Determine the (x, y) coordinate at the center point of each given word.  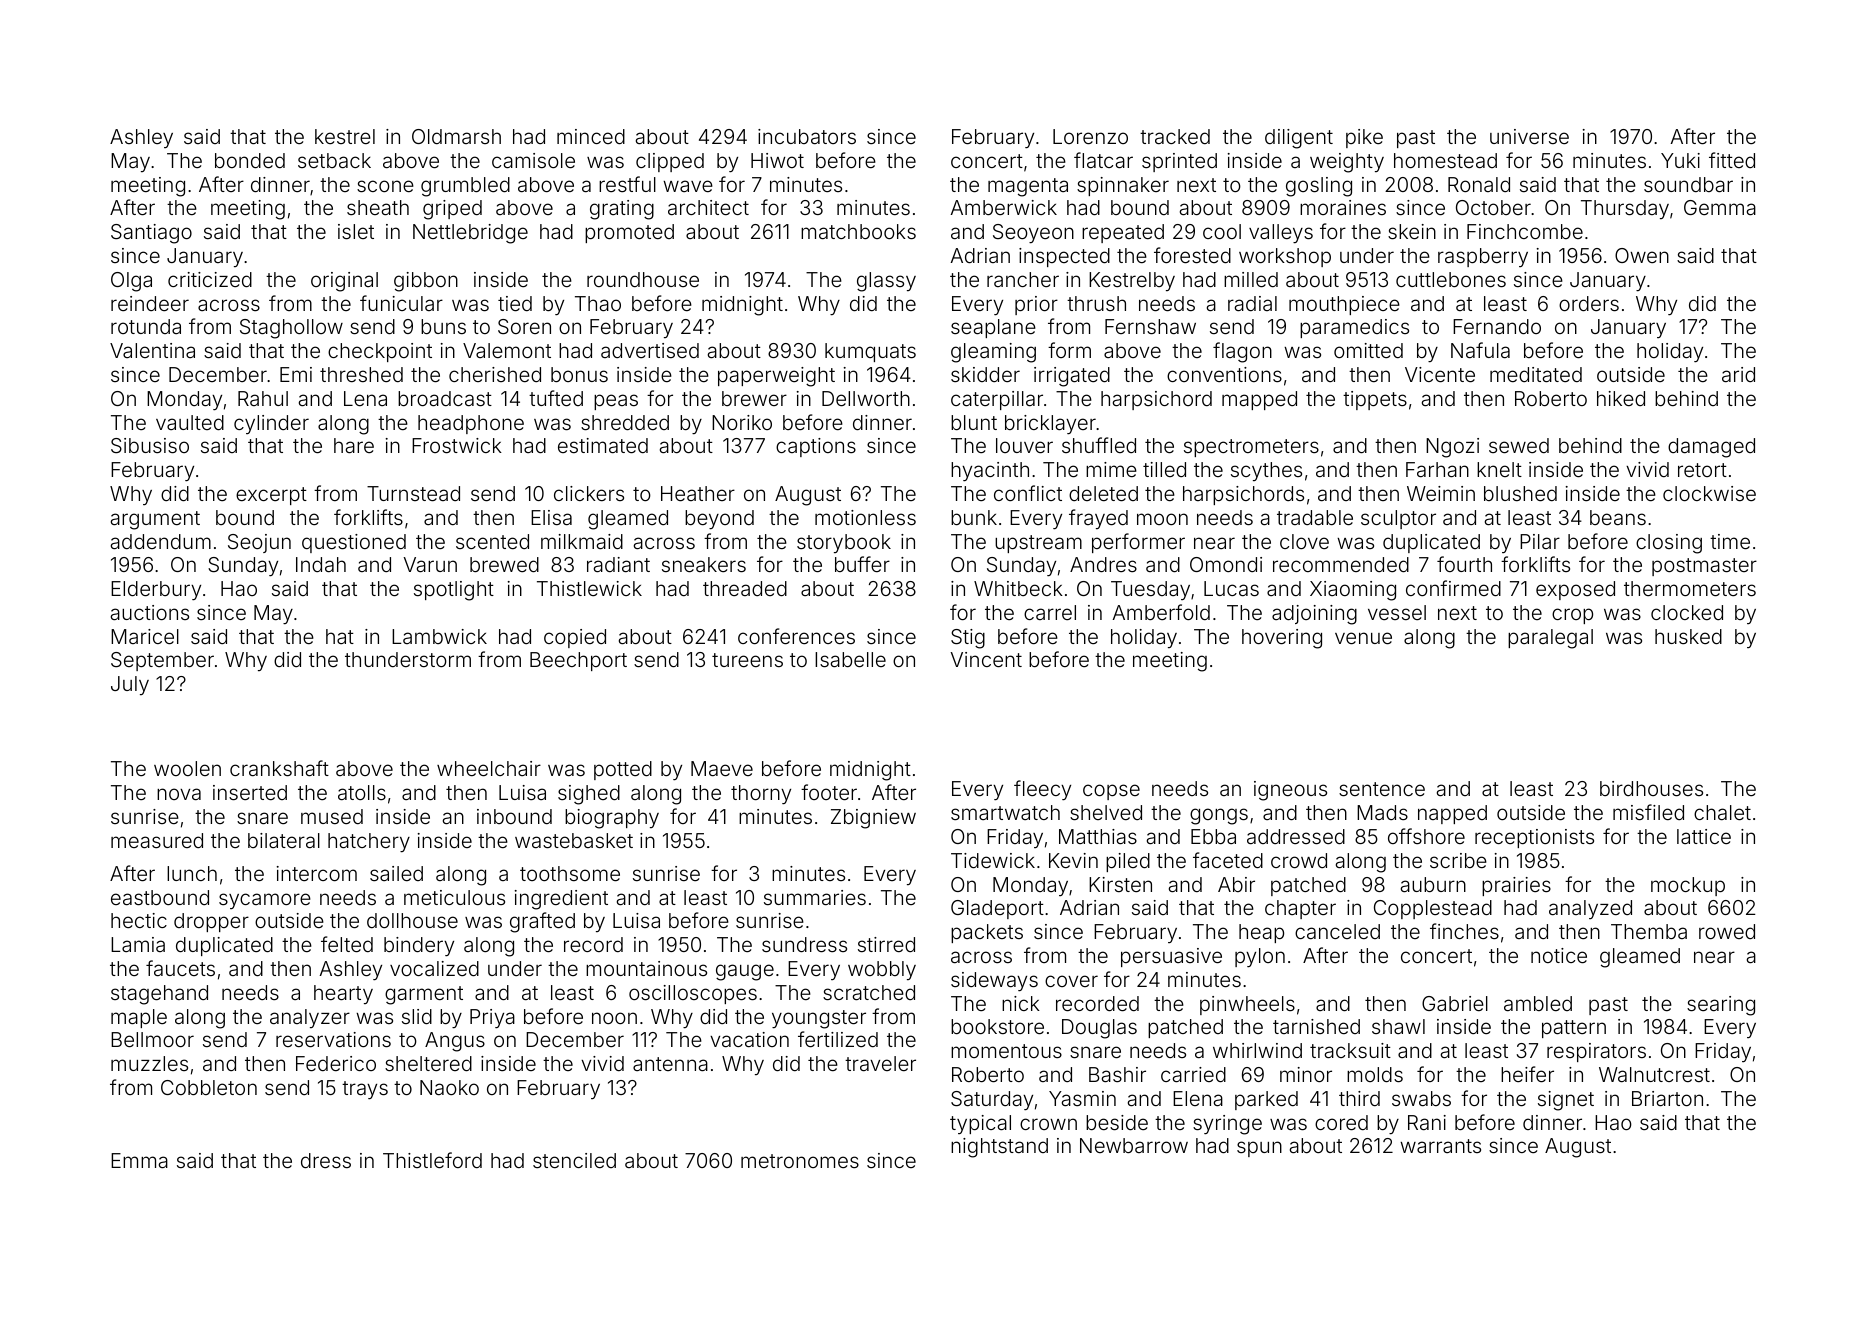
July (130, 685)
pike (1364, 138)
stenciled (574, 1160)
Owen (1642, 255)
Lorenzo (1090, 136)
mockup (1688, 886)
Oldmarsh (456, 136)
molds (1375, 1074)
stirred (886, 944)
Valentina (152, 350)
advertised (650, 350)
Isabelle (850, 659)
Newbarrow (1134, 1145)
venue (1363, 638)
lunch (192, 873)
